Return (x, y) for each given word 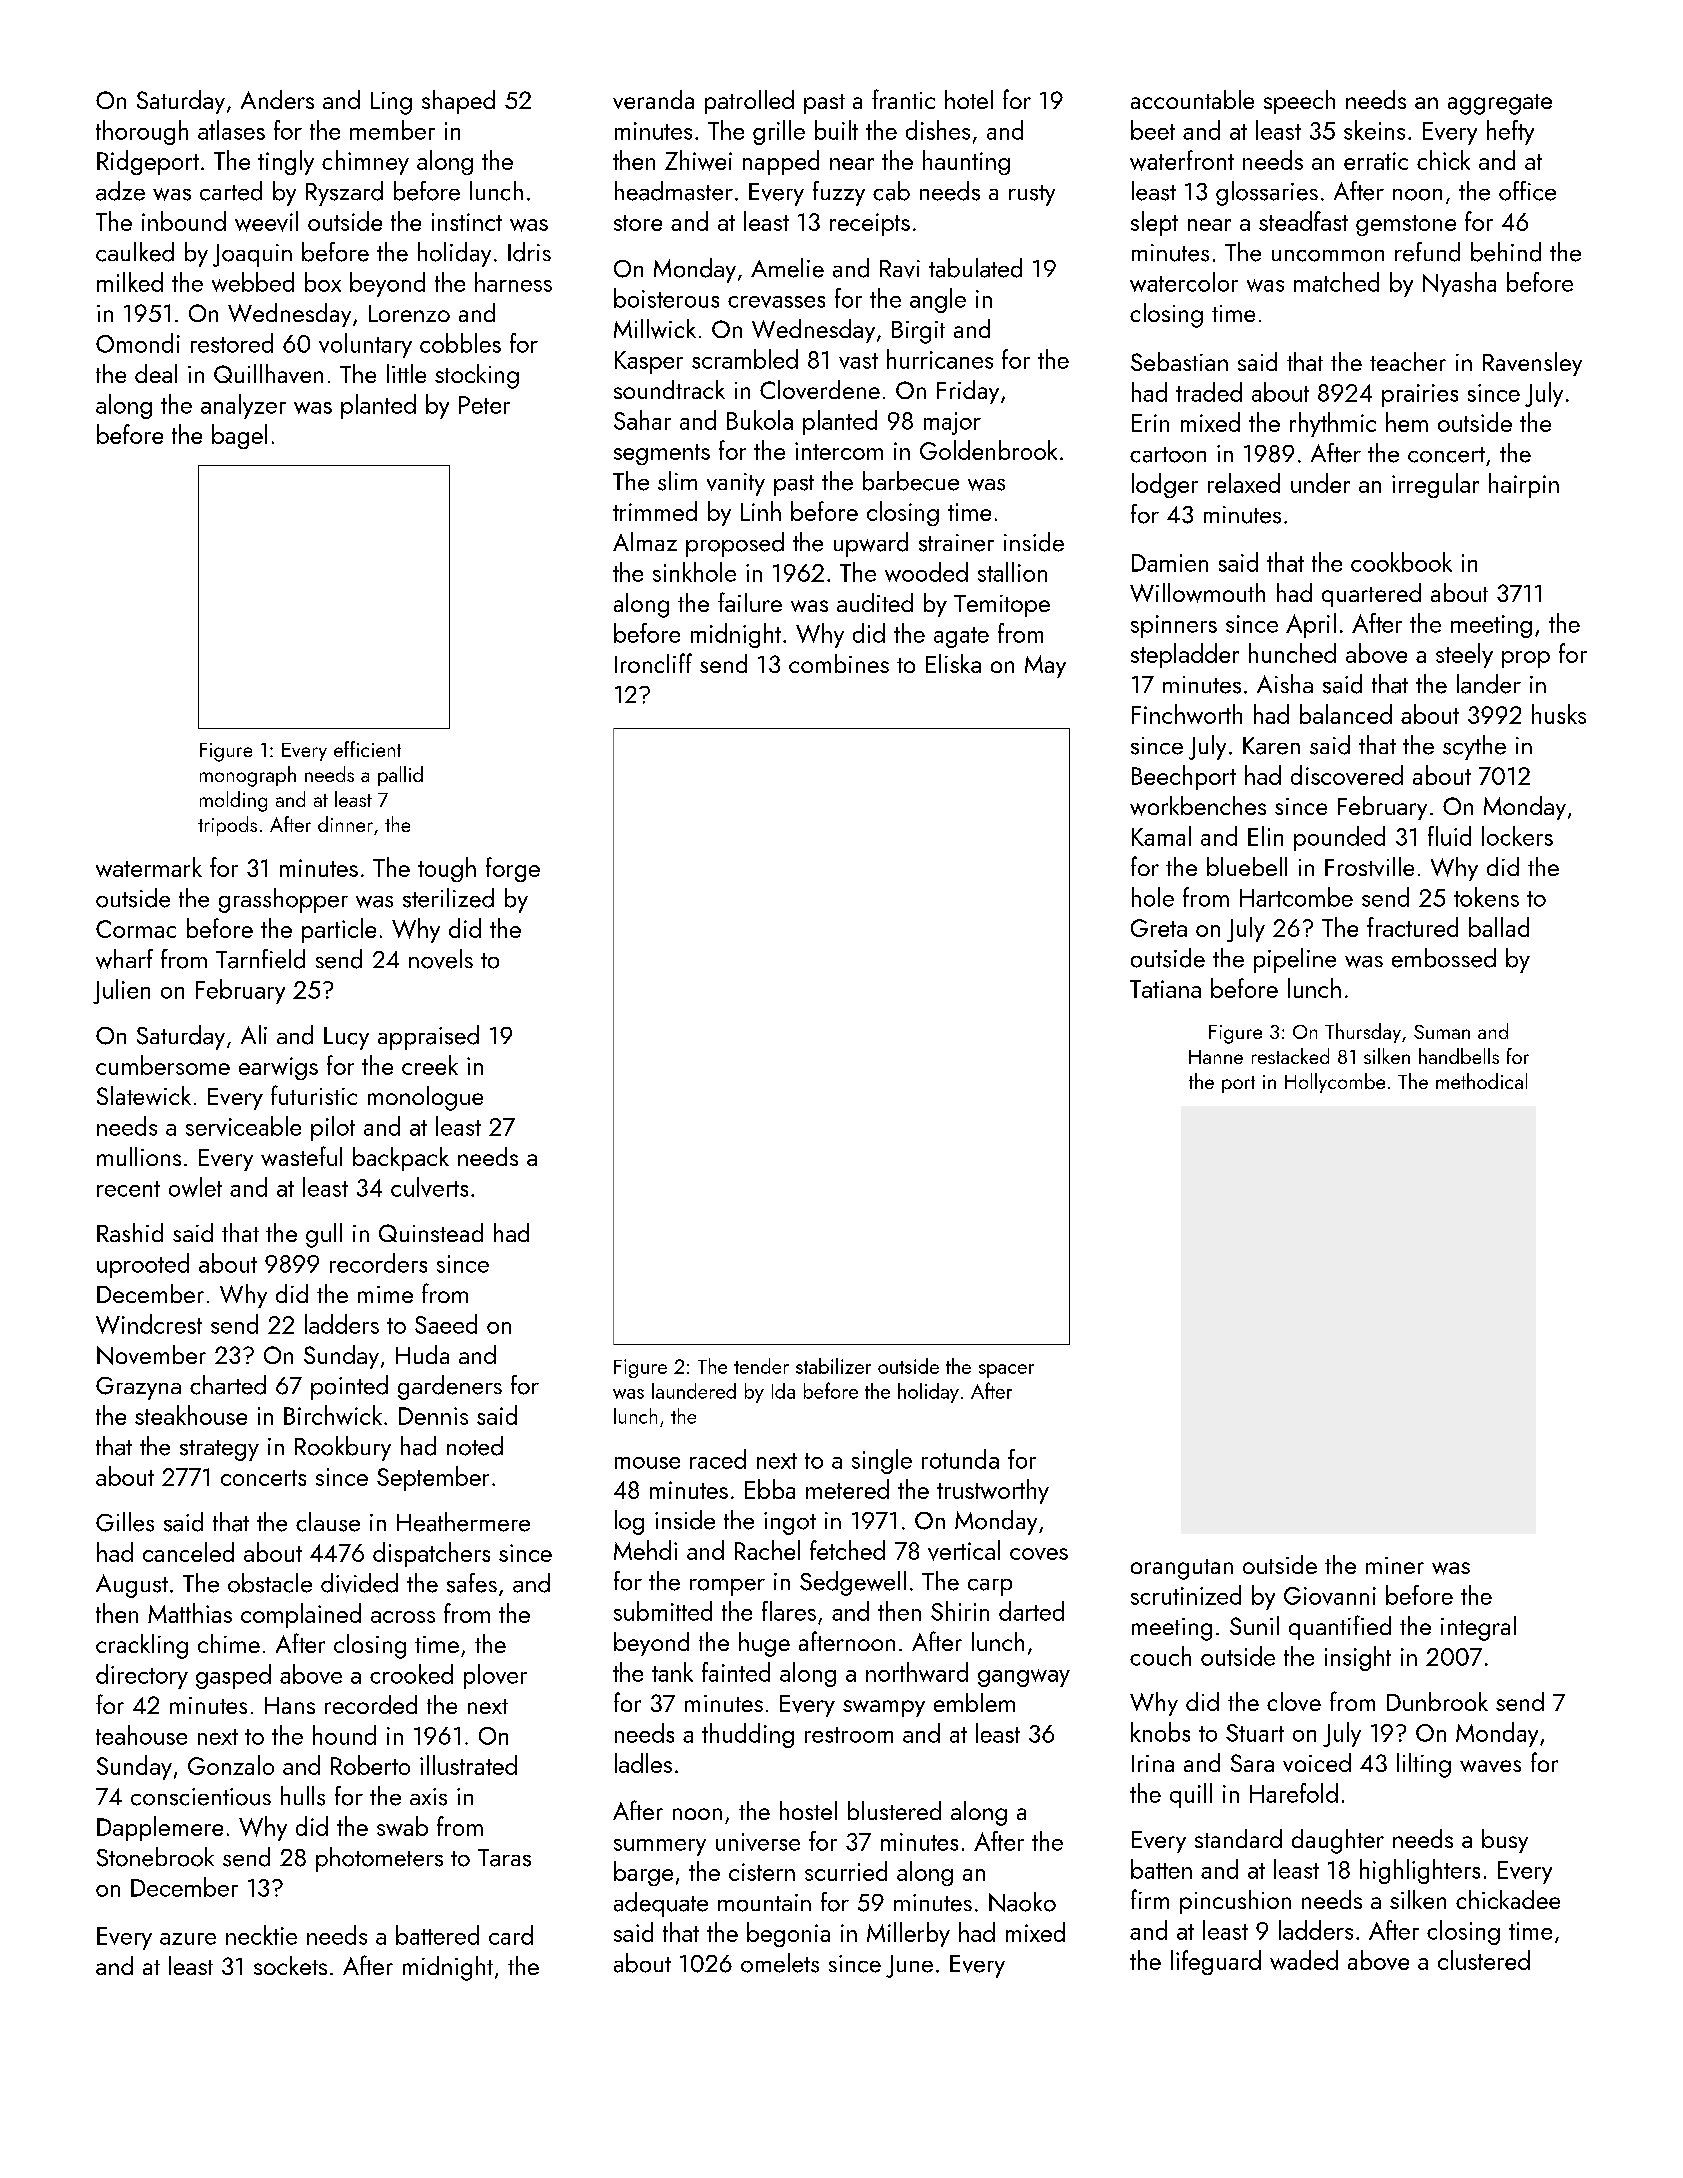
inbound (184, 221)
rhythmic (1333, 424)
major (952, 423)
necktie (261, 1935)
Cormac (136, 929)
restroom (849, 1735)
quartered (1371, 595)
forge (513, 869)
